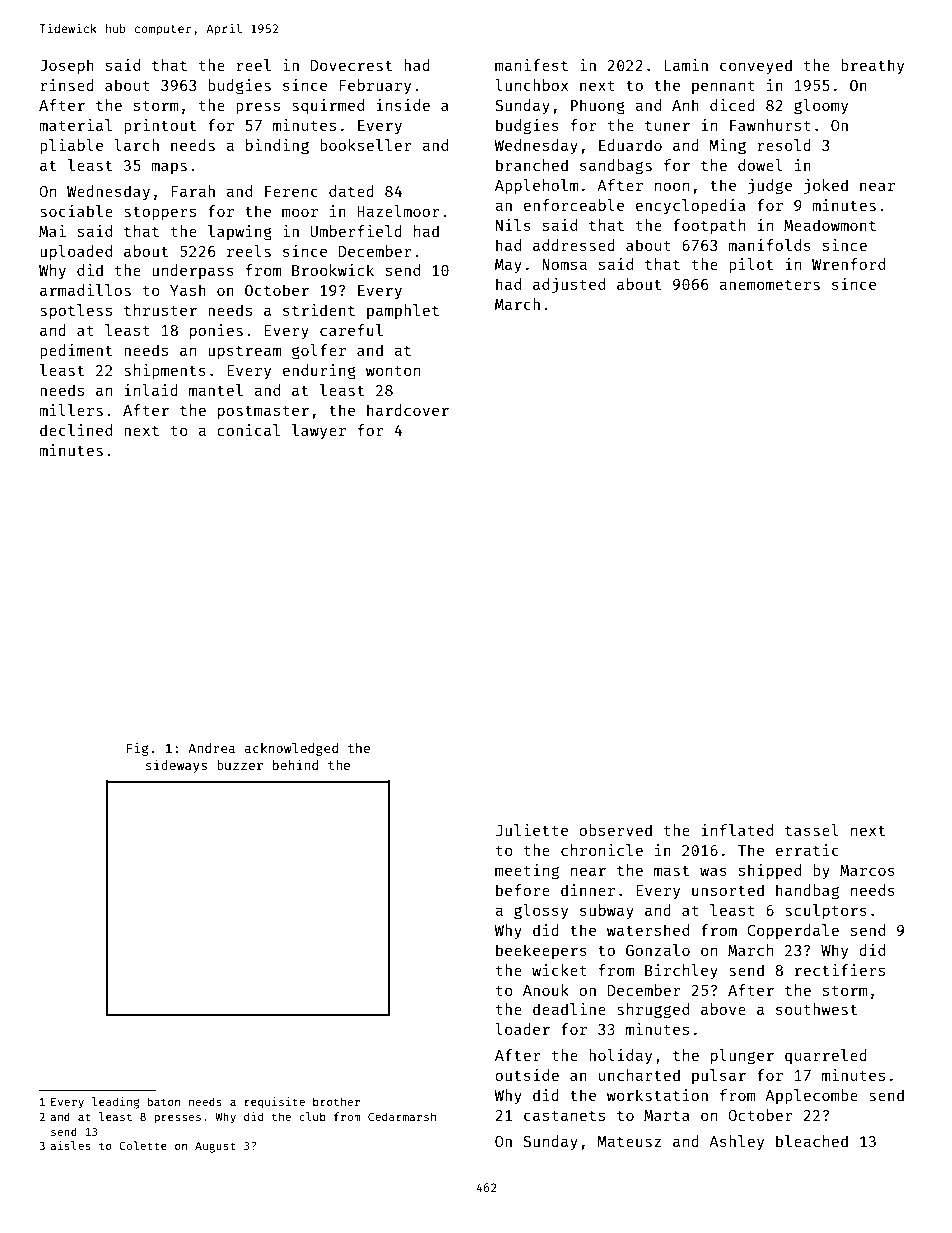  I want to click on wicket, so click(559, 970).
